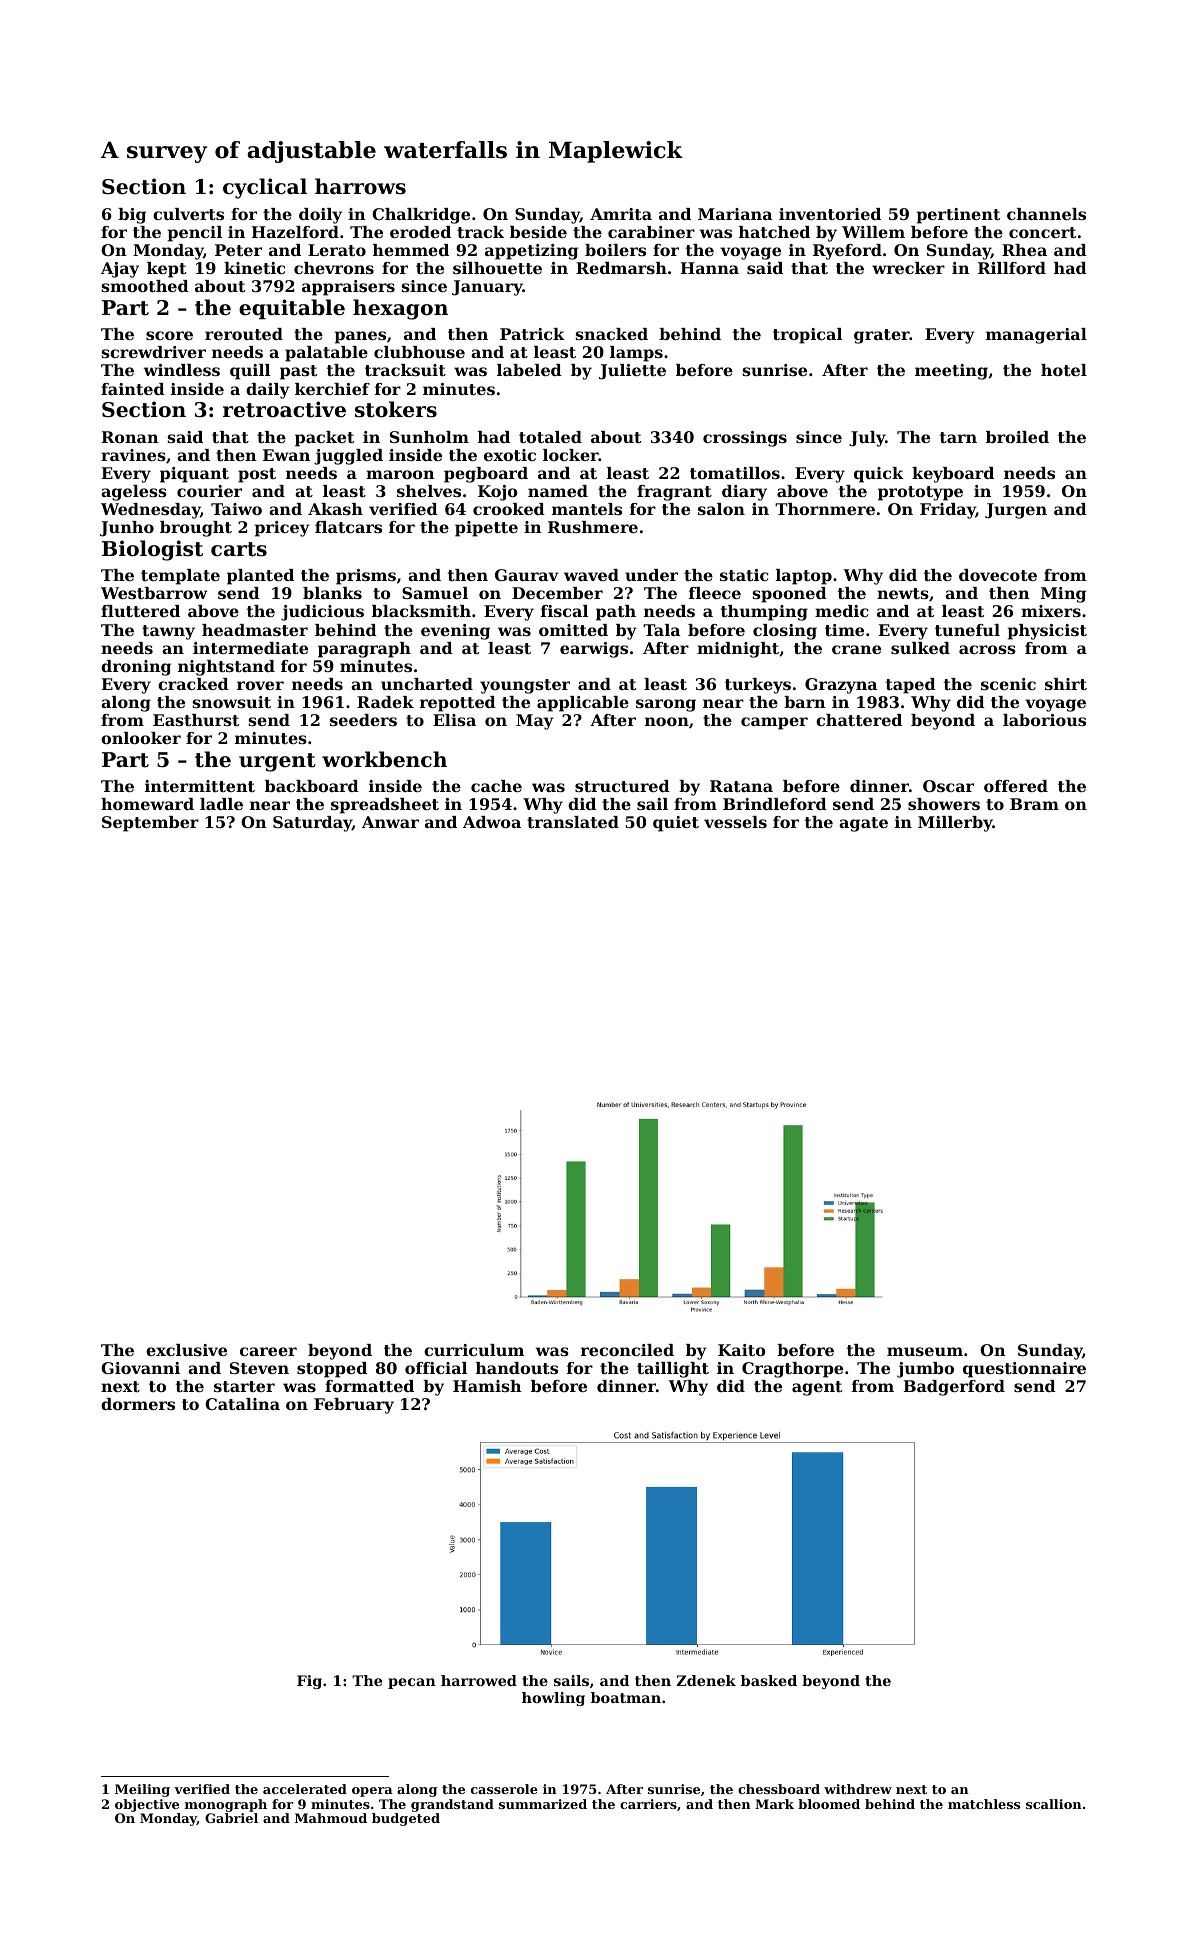  Describe the element at coordinates (348, 457) in the screenshot. I see `juggled` at that location.
